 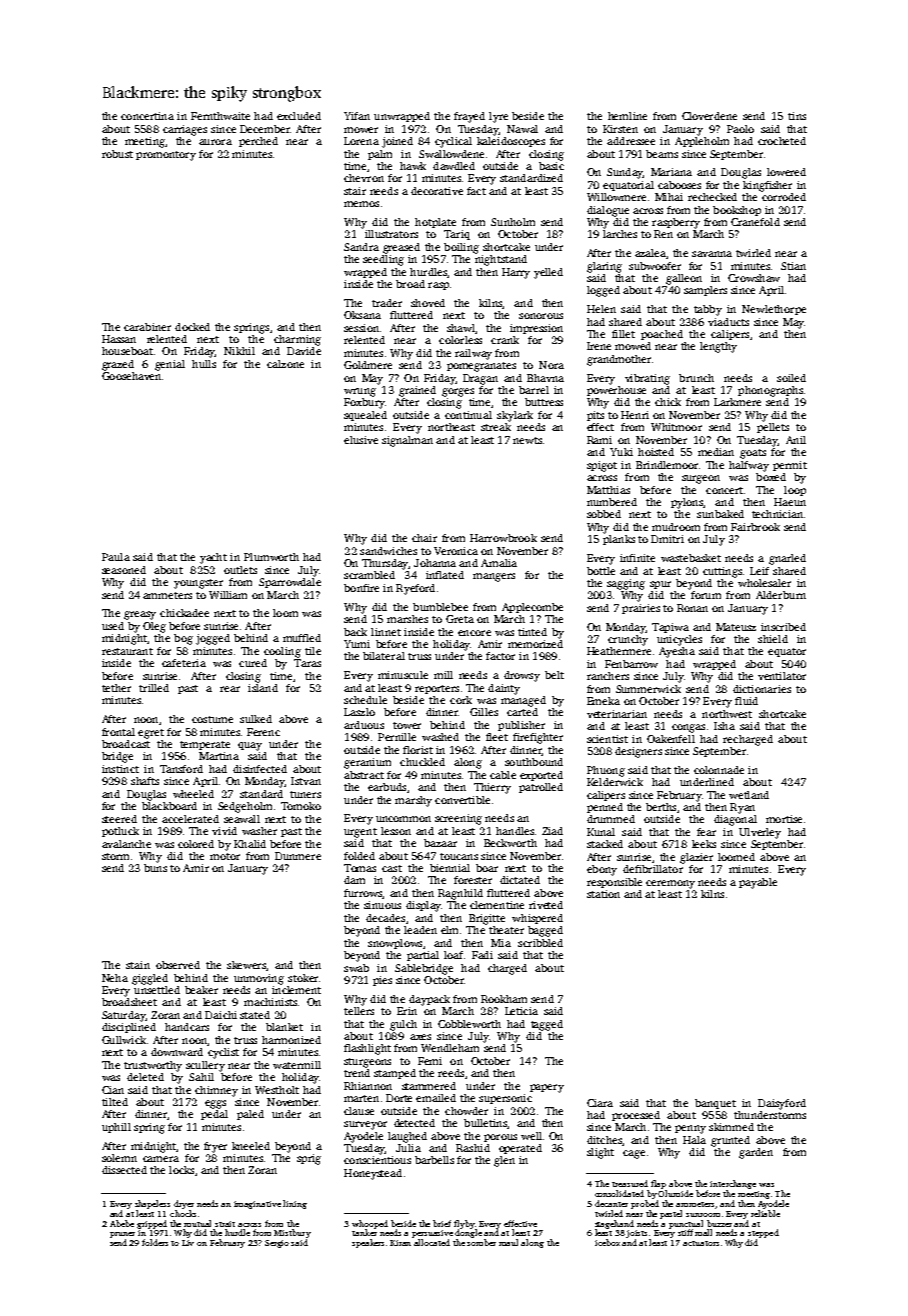 I want to click on northwest, so click(x=727, y=714).
